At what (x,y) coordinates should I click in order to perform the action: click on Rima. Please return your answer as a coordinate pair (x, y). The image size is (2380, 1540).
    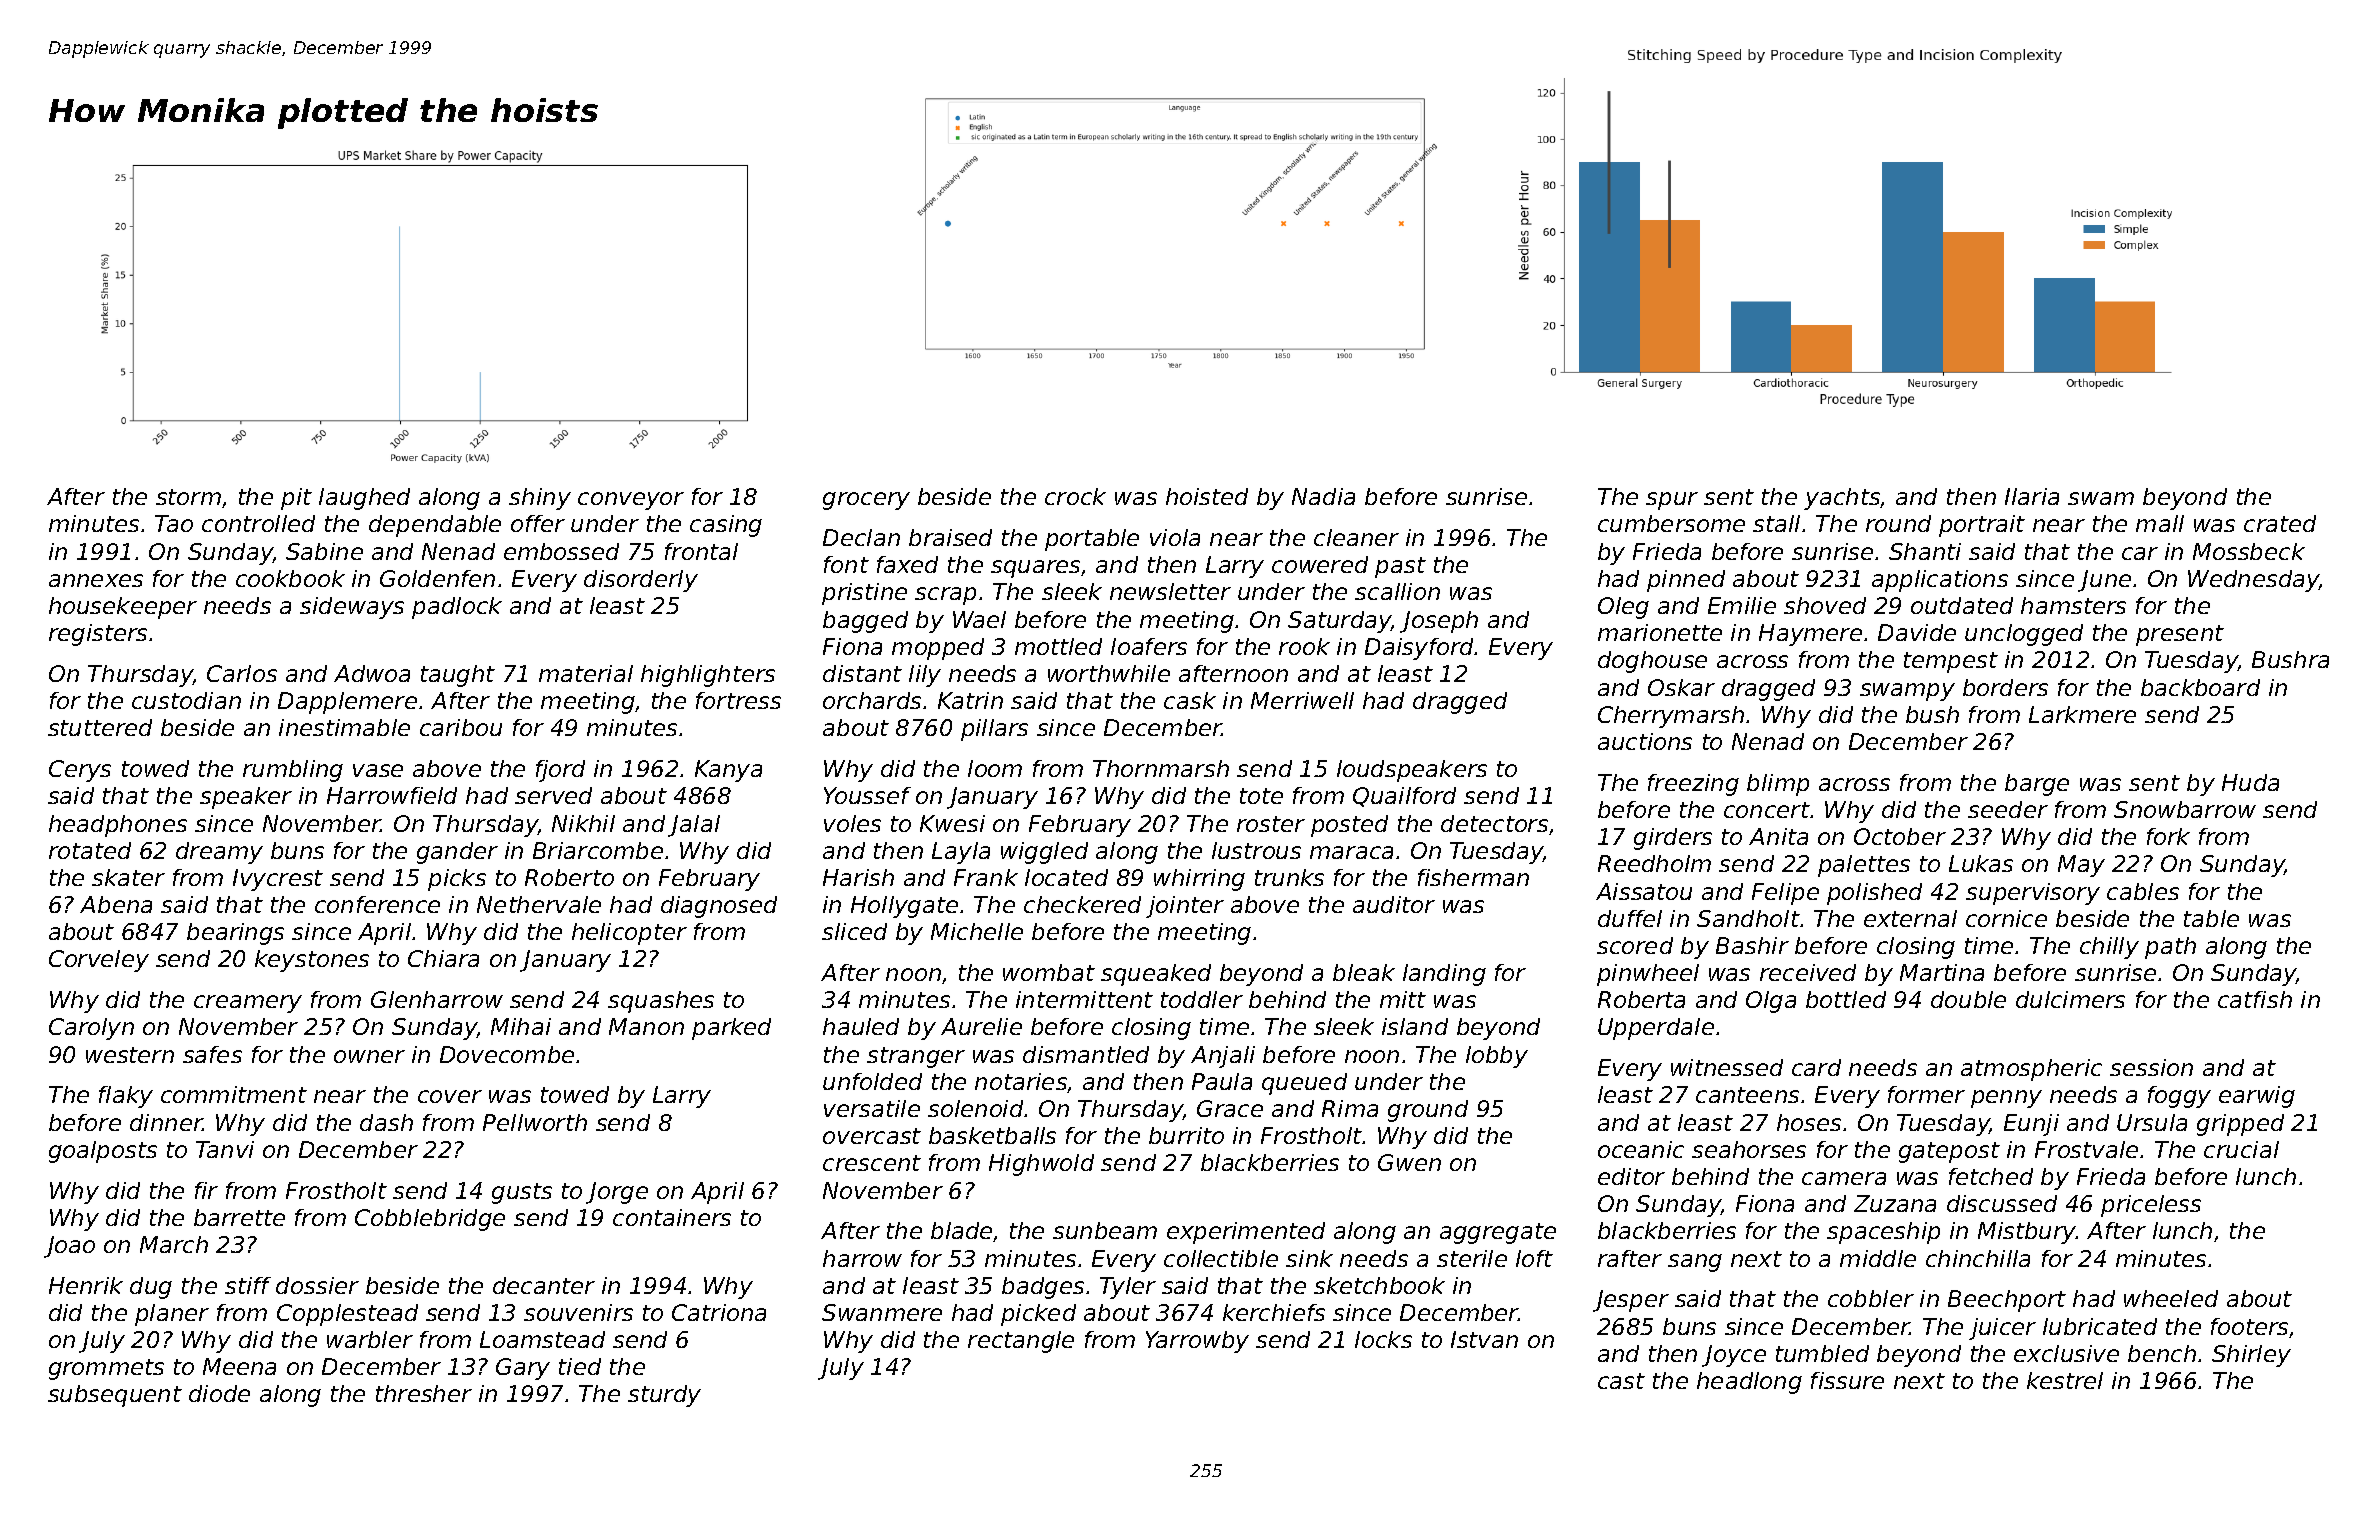
    Looking at the image, I should click on (1350, 1108).
